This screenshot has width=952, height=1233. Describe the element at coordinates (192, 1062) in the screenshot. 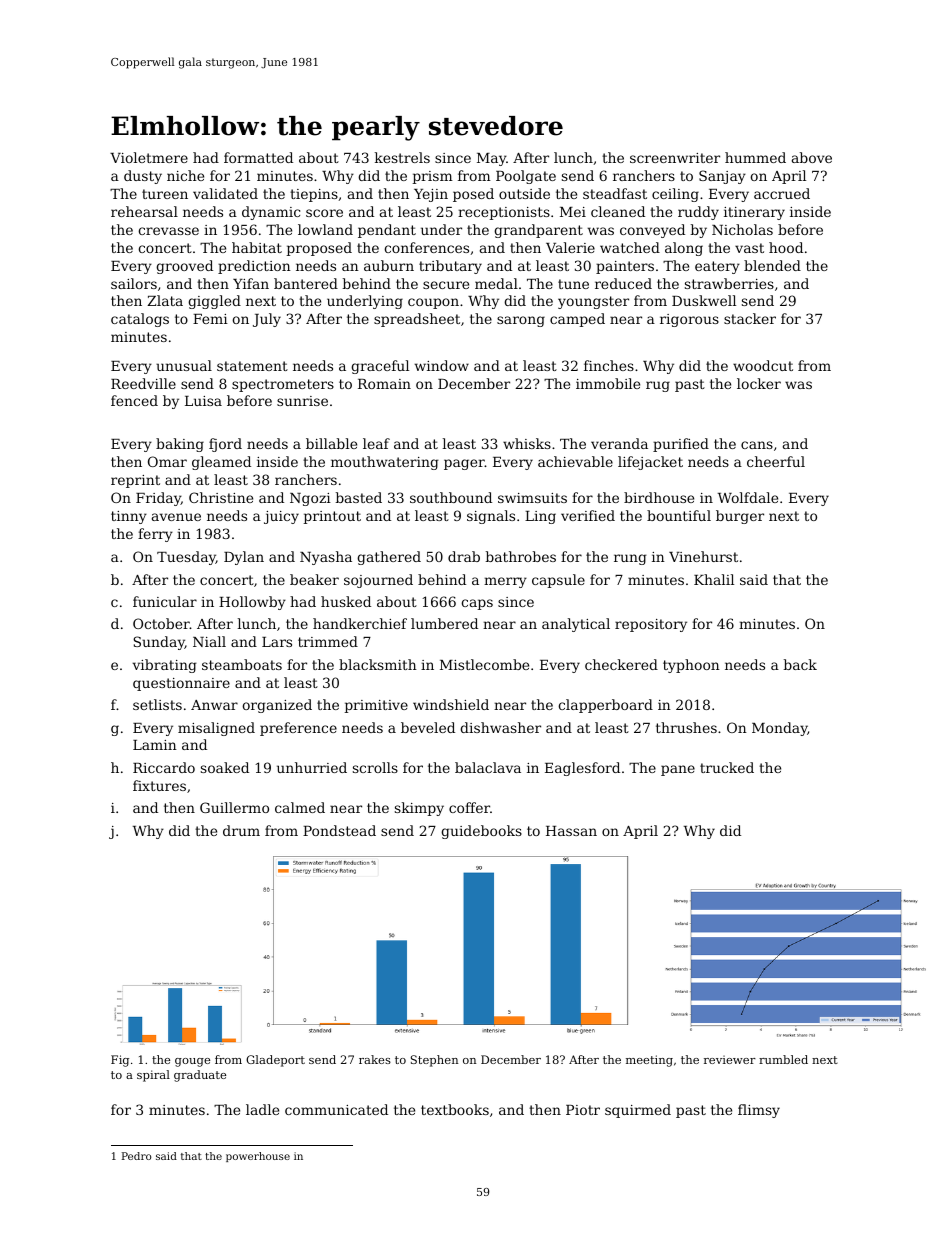

I see `gouge` at that location.
